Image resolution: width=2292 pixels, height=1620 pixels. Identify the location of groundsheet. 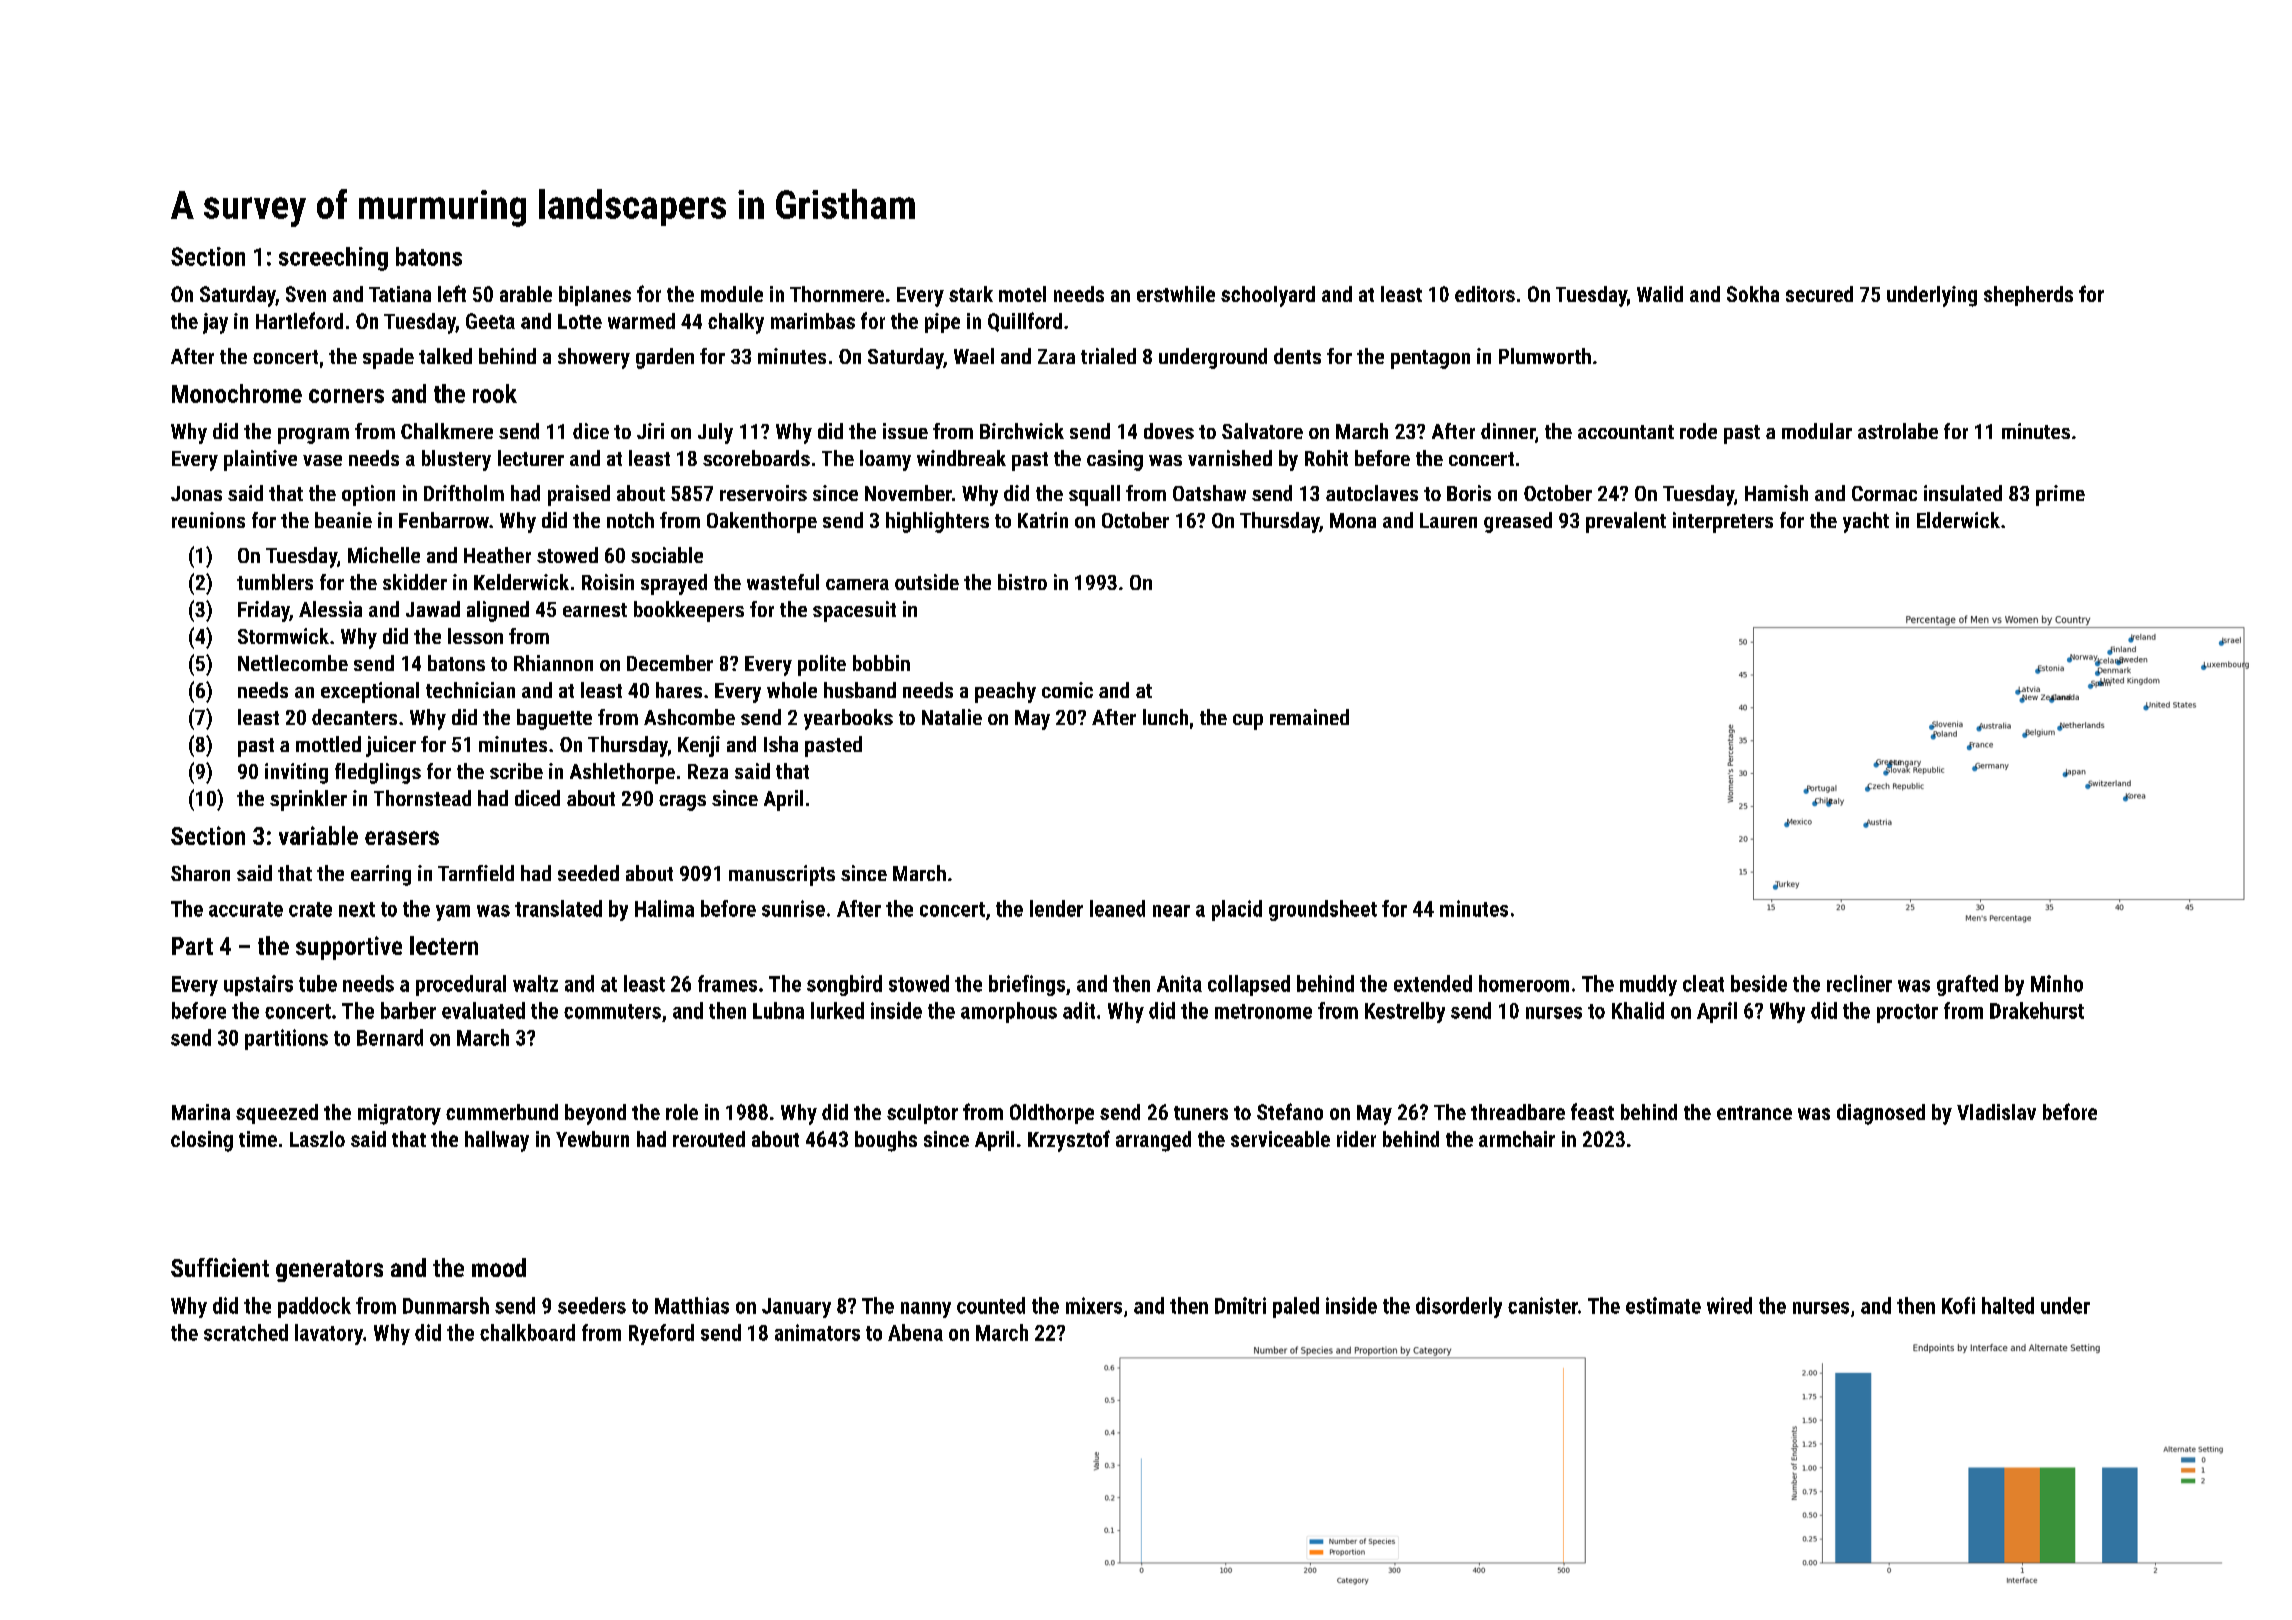
(1323, 910).
